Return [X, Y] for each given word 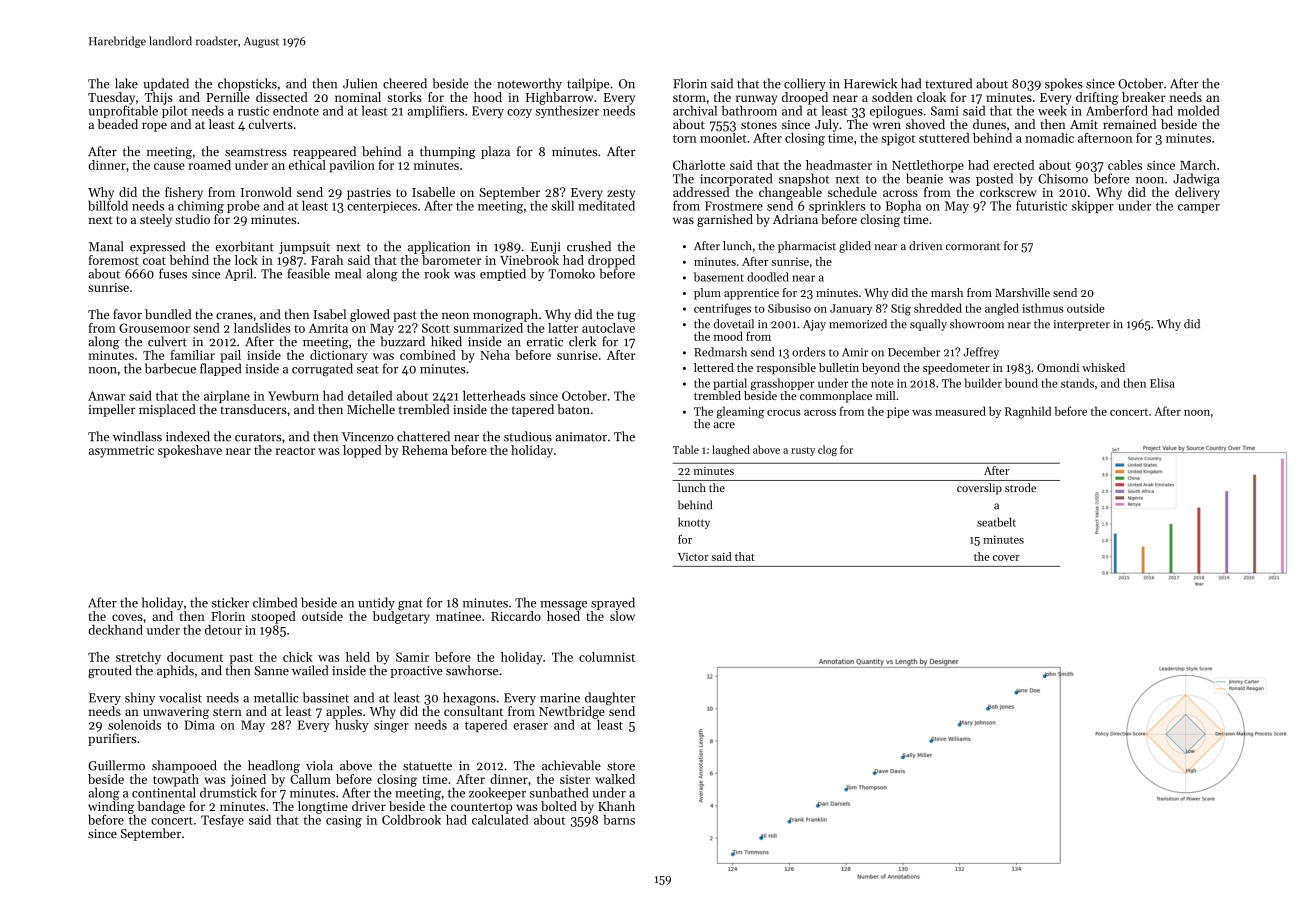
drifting [1097, 98]
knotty [694, 523]
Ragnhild [1028, 412]
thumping [448, 152]
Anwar [106, 396]
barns [619, 820]
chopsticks [247, 84]
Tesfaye [222, 820]
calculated [500, 820]
